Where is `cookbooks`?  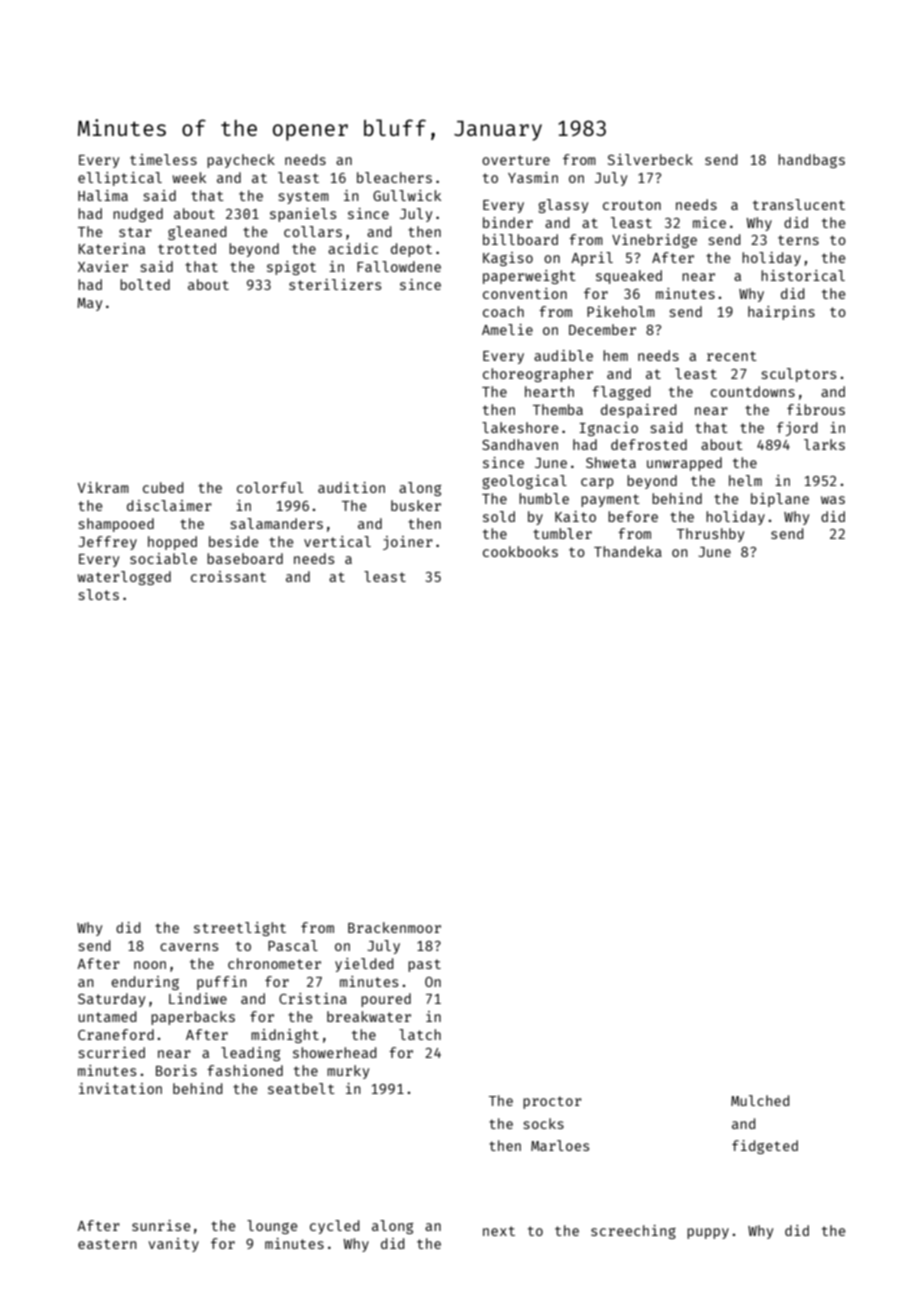 cookbooks is located at coordinates (520, 551).
